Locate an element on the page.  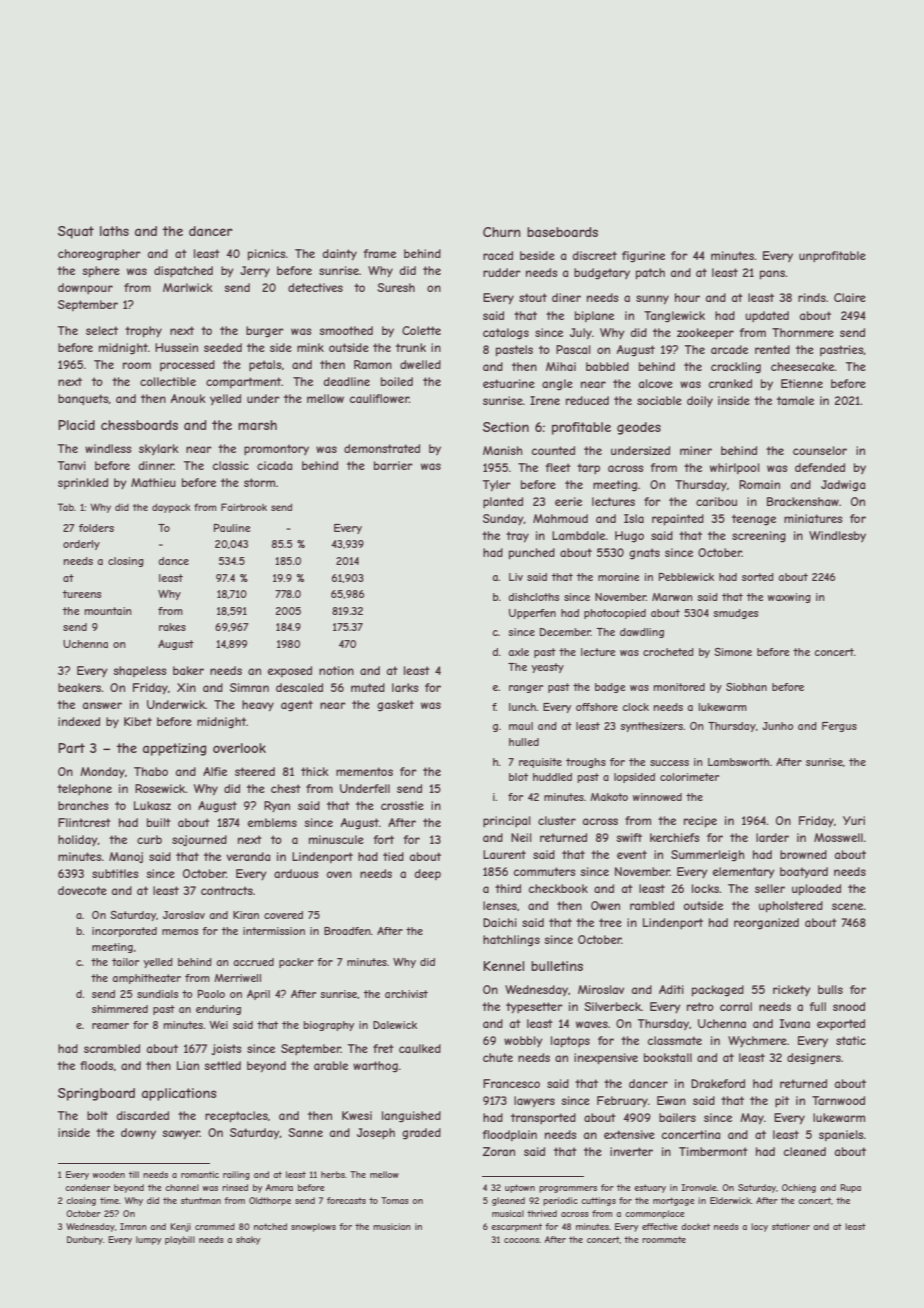
bolt is located at coordinates (97, 1115).
